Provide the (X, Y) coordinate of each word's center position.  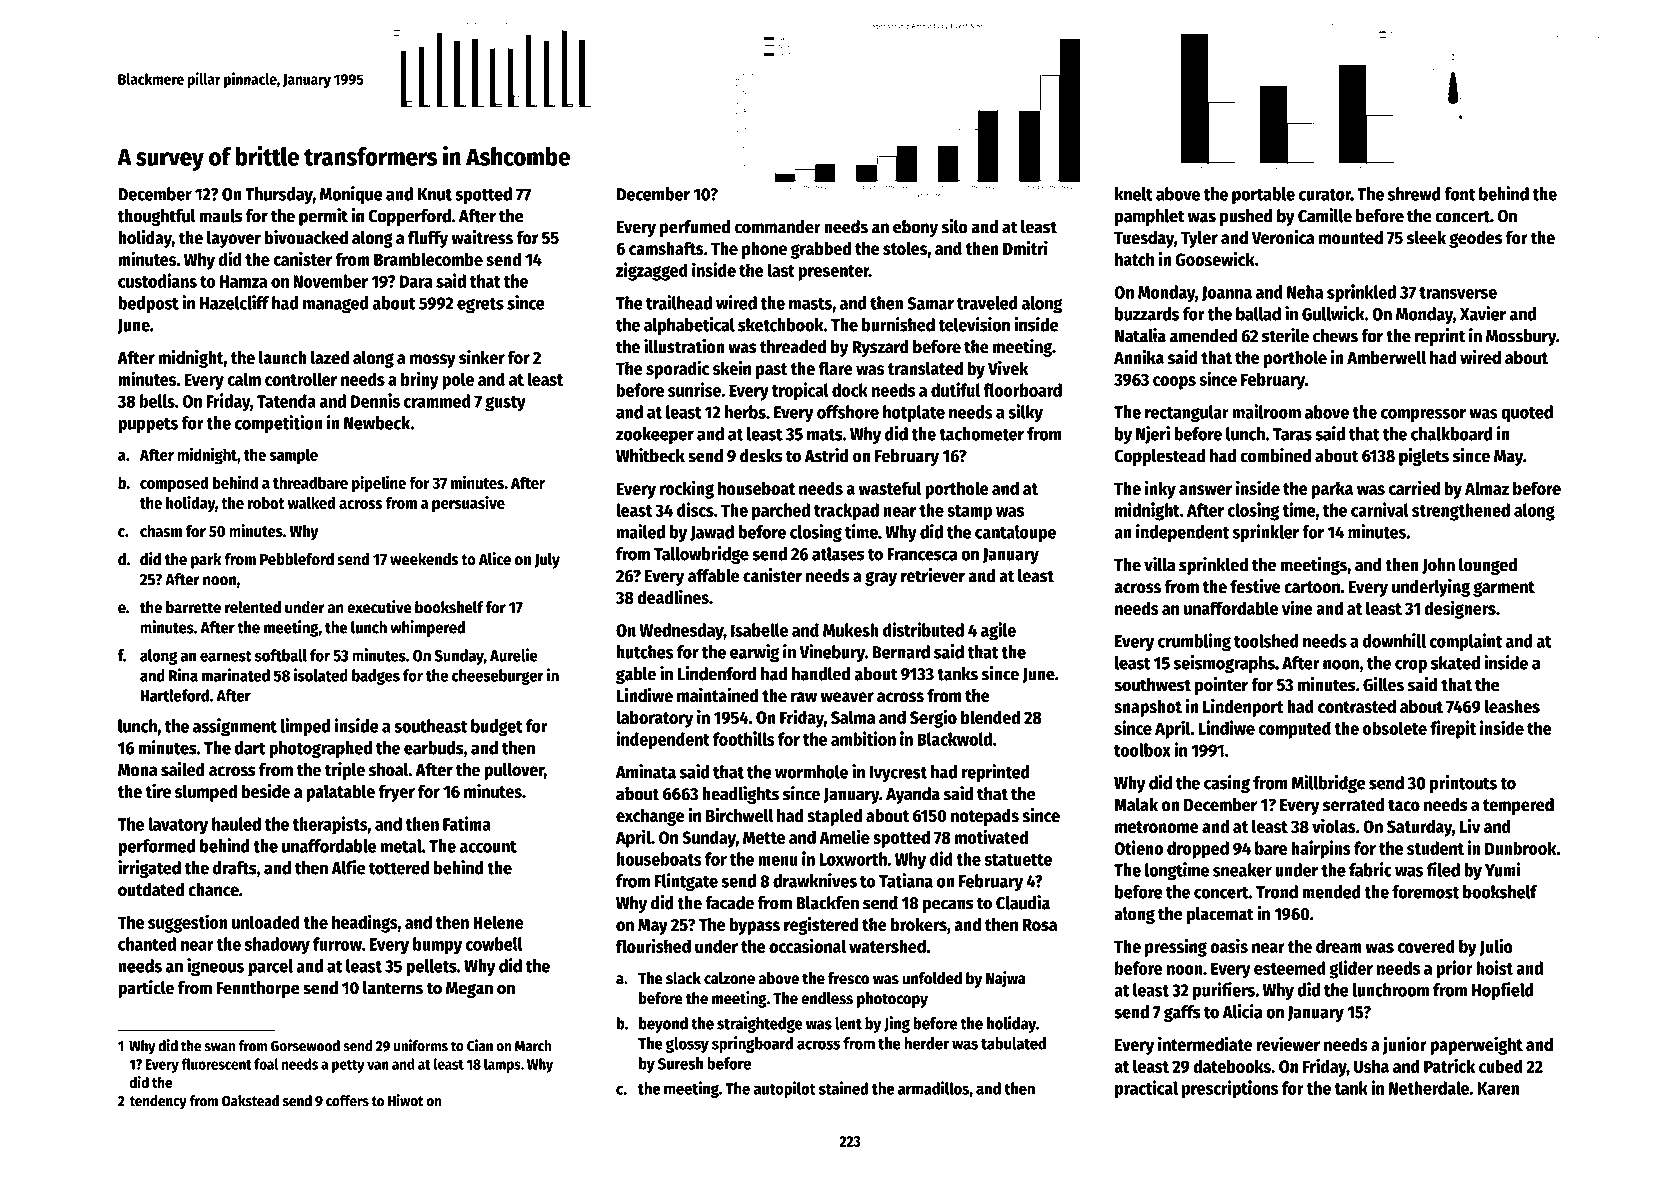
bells (157, 401)
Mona (137, 770)
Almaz (1487, 488)
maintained (718, 695)
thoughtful (157, 217)
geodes (1475, 239)
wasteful (890, 488)
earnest (226, 656)
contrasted (1357, 706)
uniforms (421, 1045)
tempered (1518, 806)
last (781, 270)
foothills (744, 738)
